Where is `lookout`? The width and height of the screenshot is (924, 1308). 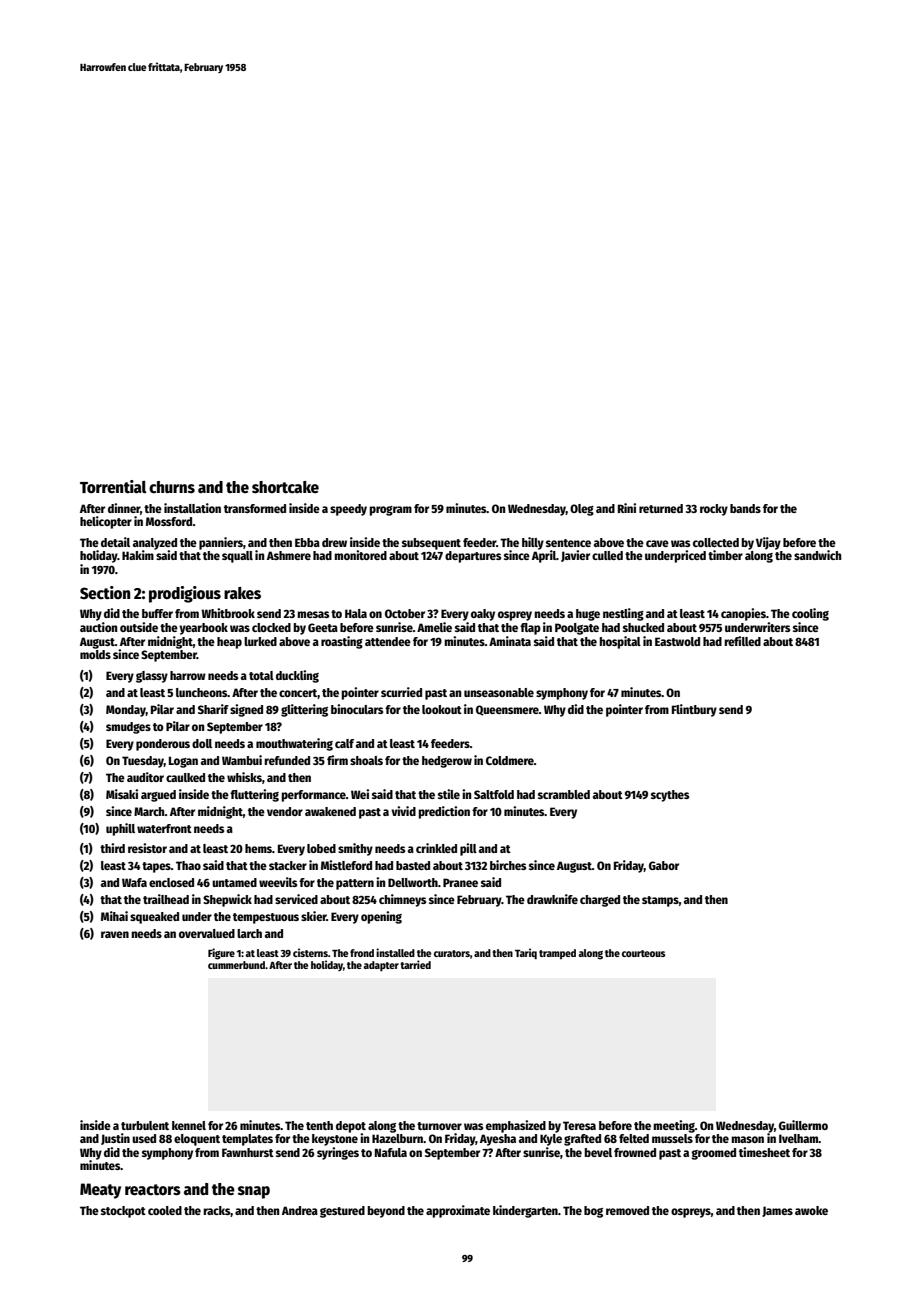
lookout is located at coordinates (442, 709).
